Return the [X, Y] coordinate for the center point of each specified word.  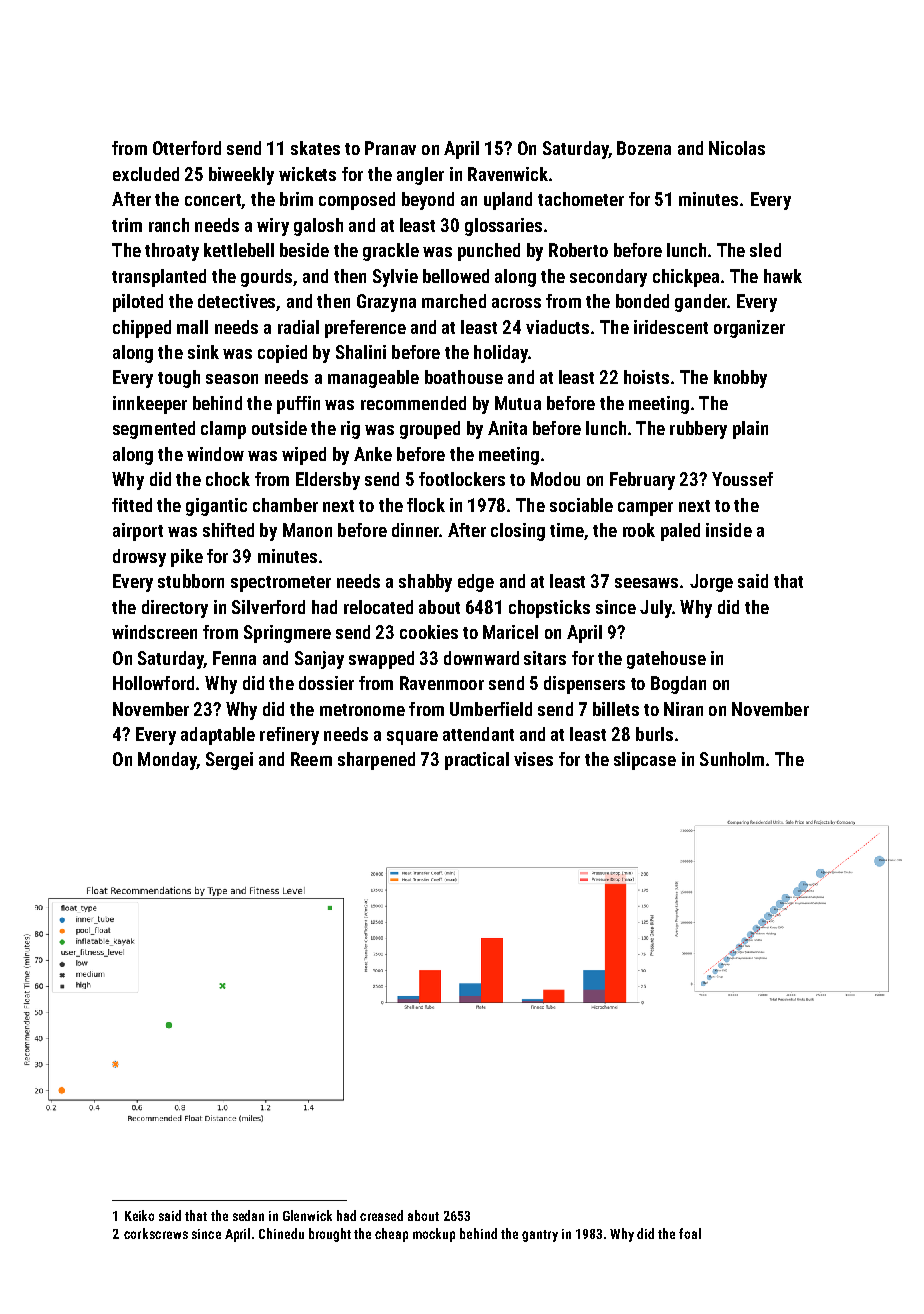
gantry [540, 1236]
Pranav [390, 148]
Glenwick [307, 1215]
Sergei [229, 761]
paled [680, 532]
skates [315, 148]
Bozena [644, 148]
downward [481, 658]
